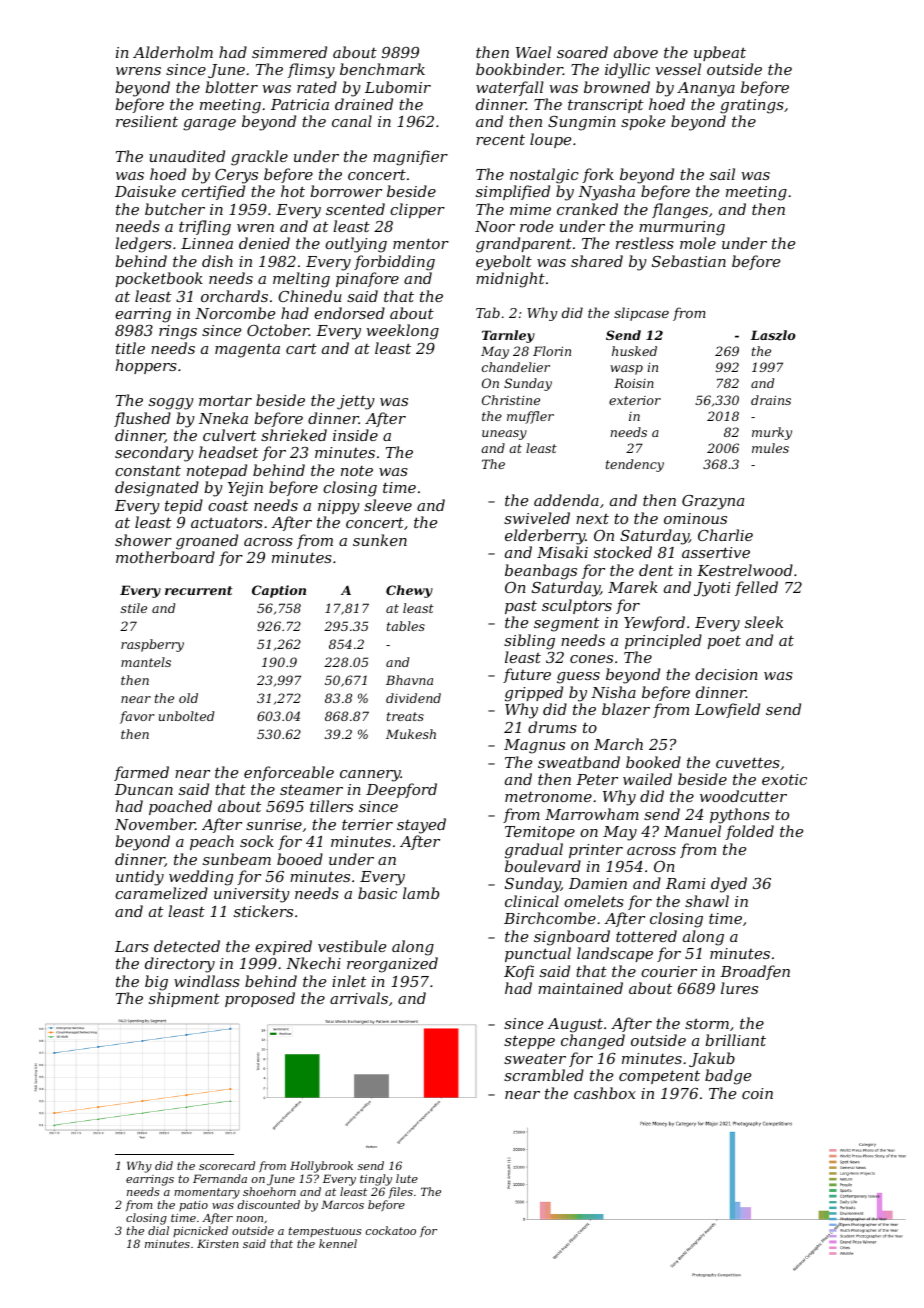  I want to click on printer, so click(596, 851).
